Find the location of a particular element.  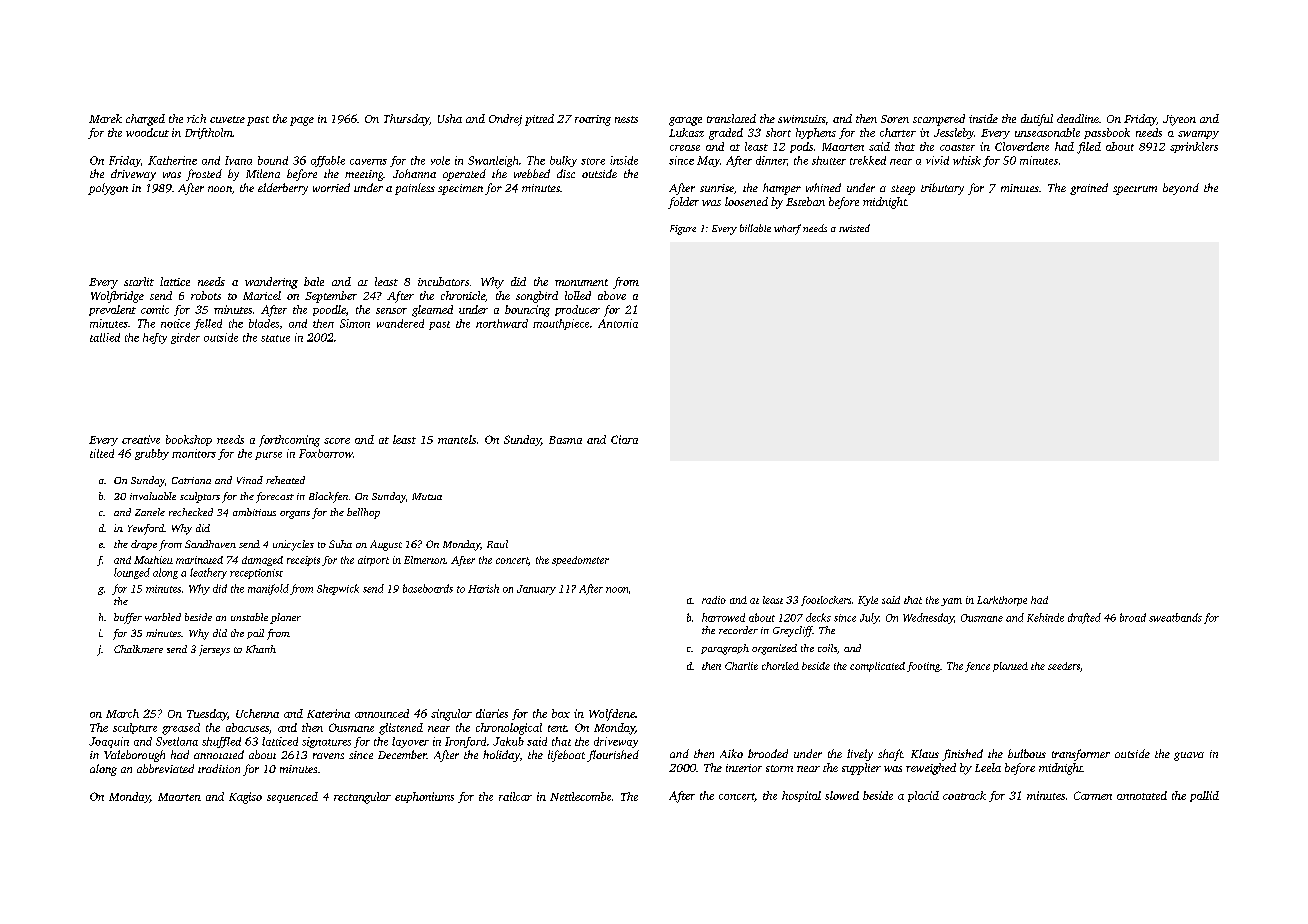

drafted is located at coordinates (1084, 618).
